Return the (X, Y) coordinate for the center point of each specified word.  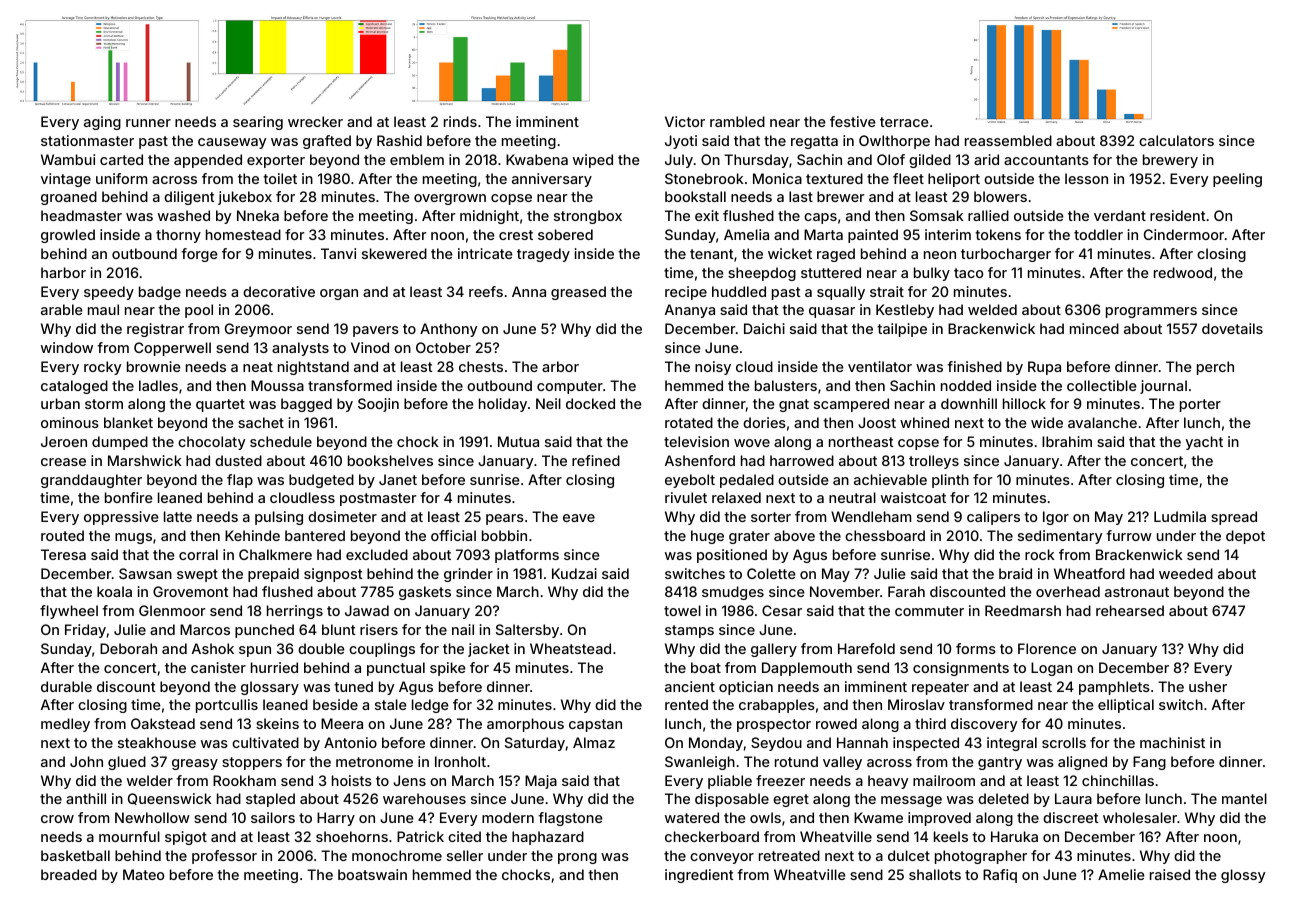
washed (184, 215)
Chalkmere (275, 554)
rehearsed (1130, 610)
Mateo (143, 874)
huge (707, 537)
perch (1215, 368)
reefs (486, 291)
